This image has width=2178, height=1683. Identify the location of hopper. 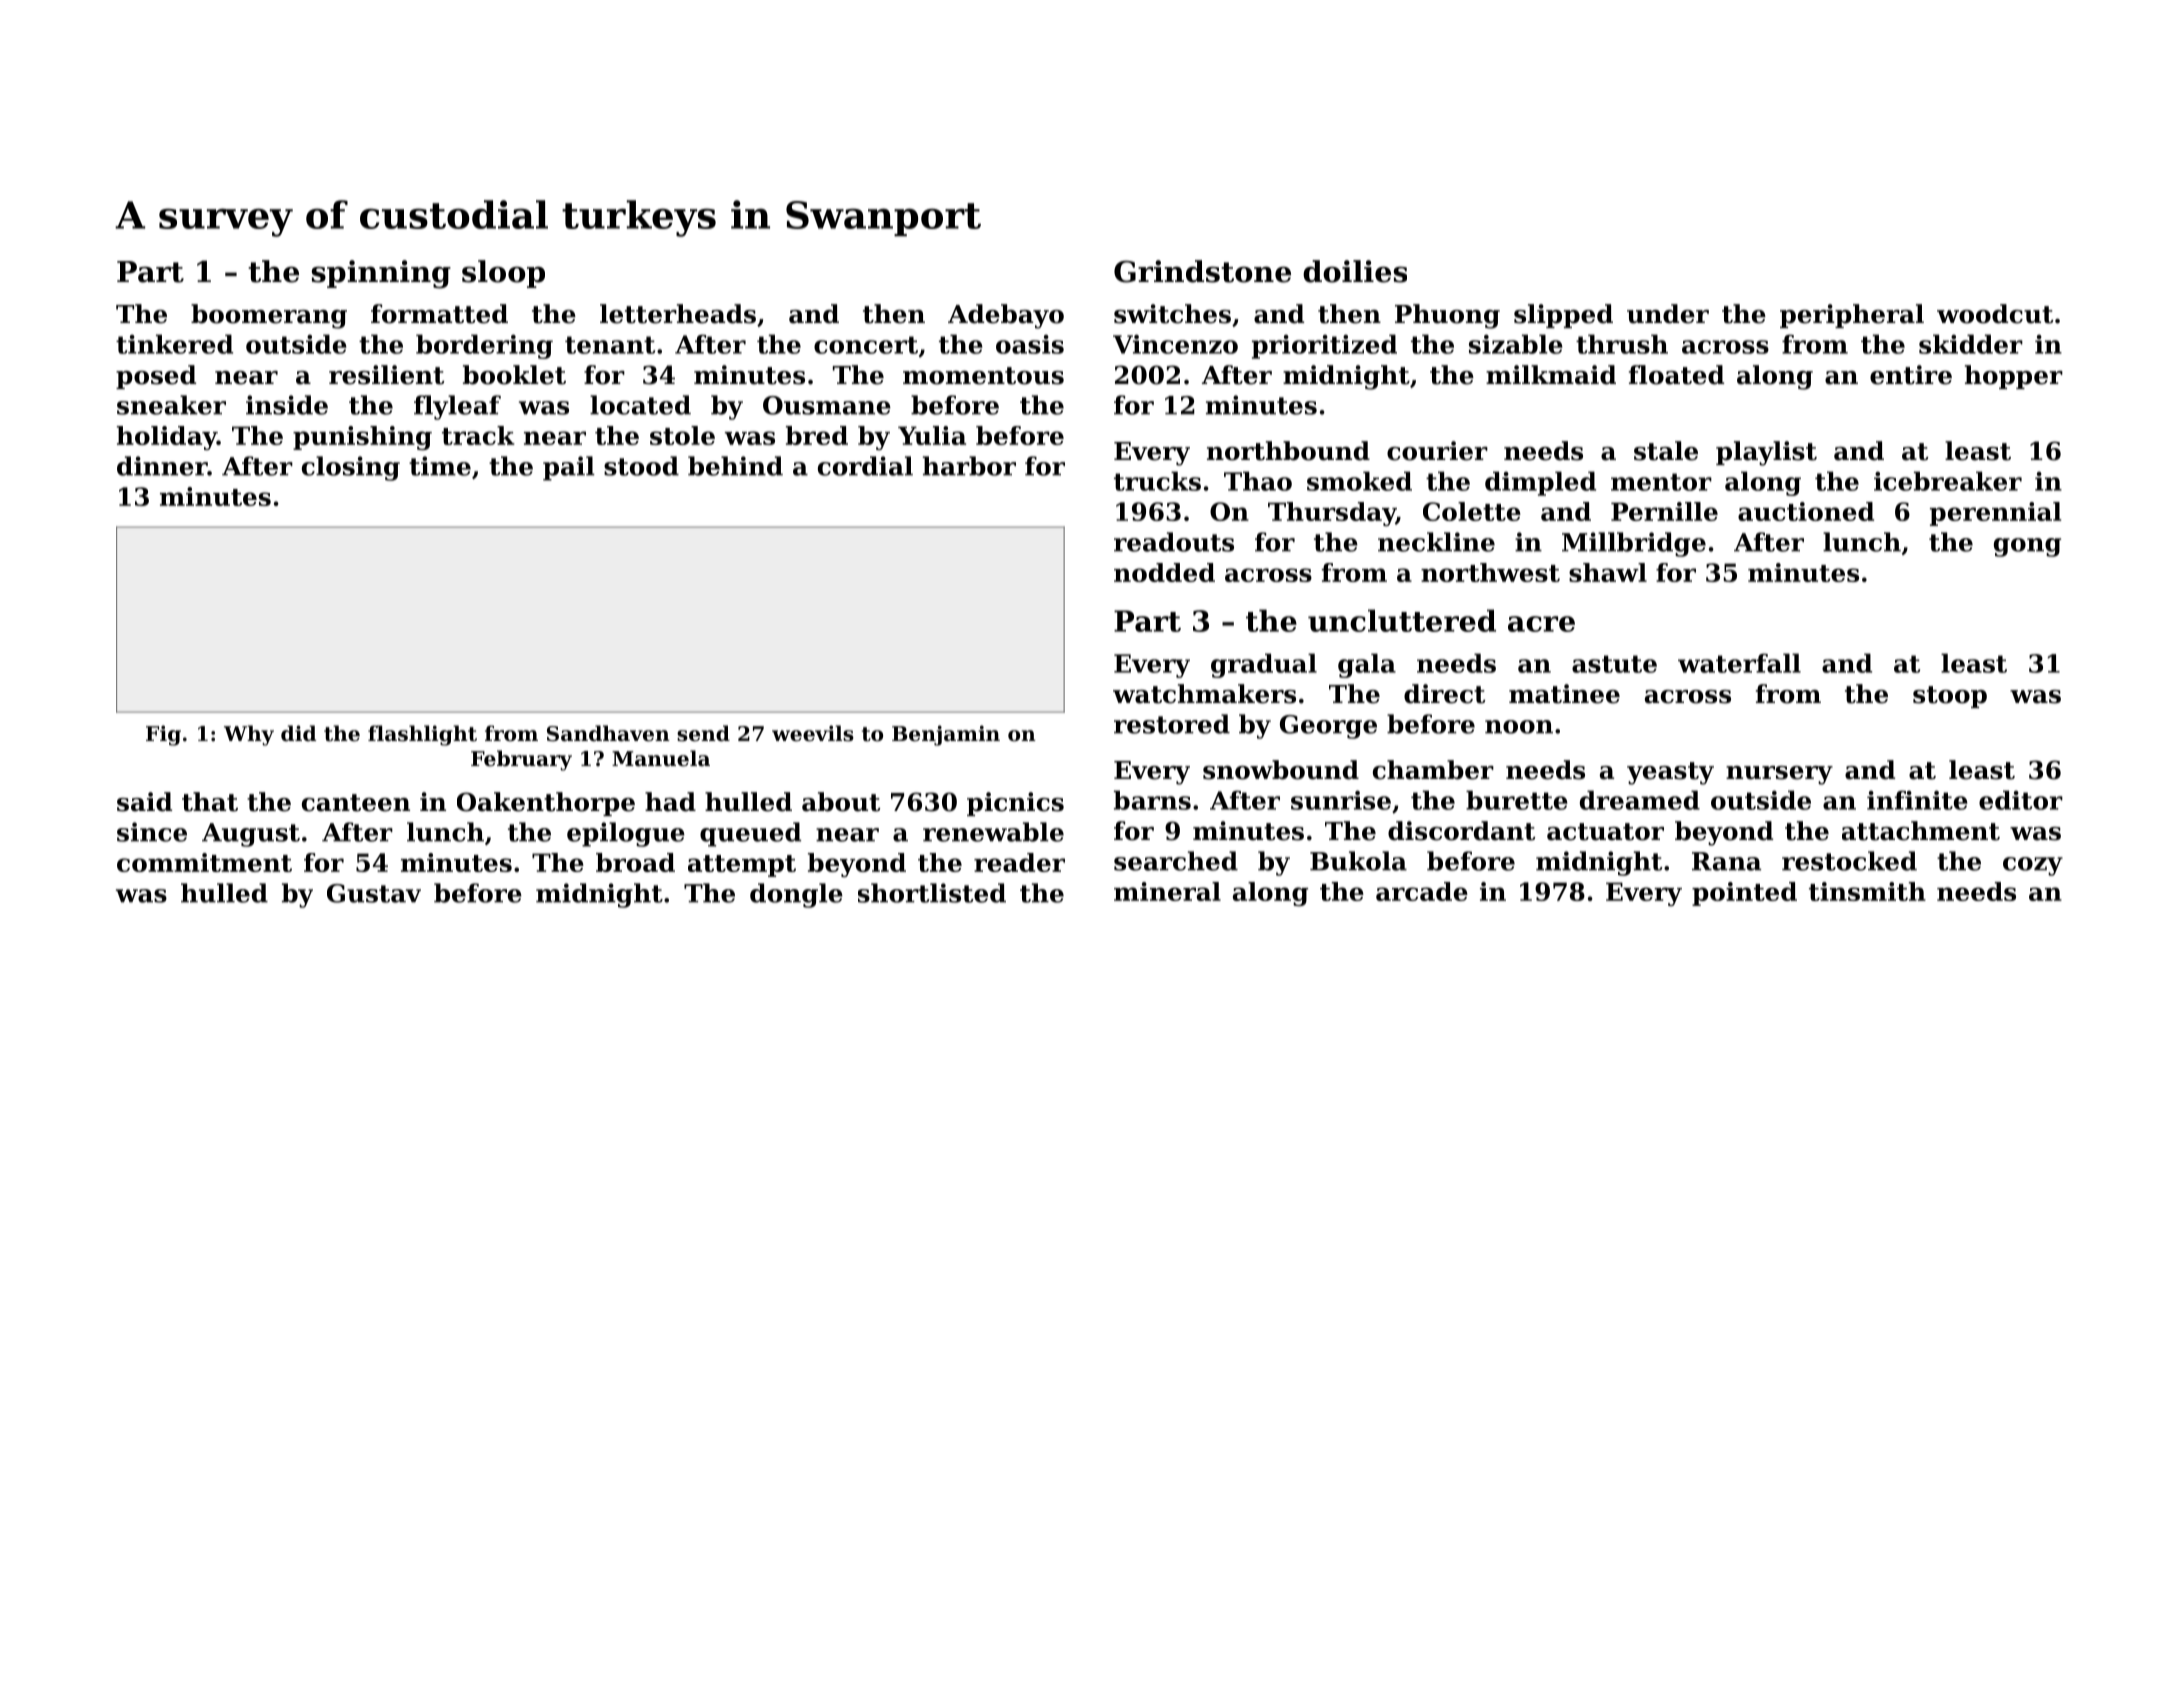
(2014, 377).
